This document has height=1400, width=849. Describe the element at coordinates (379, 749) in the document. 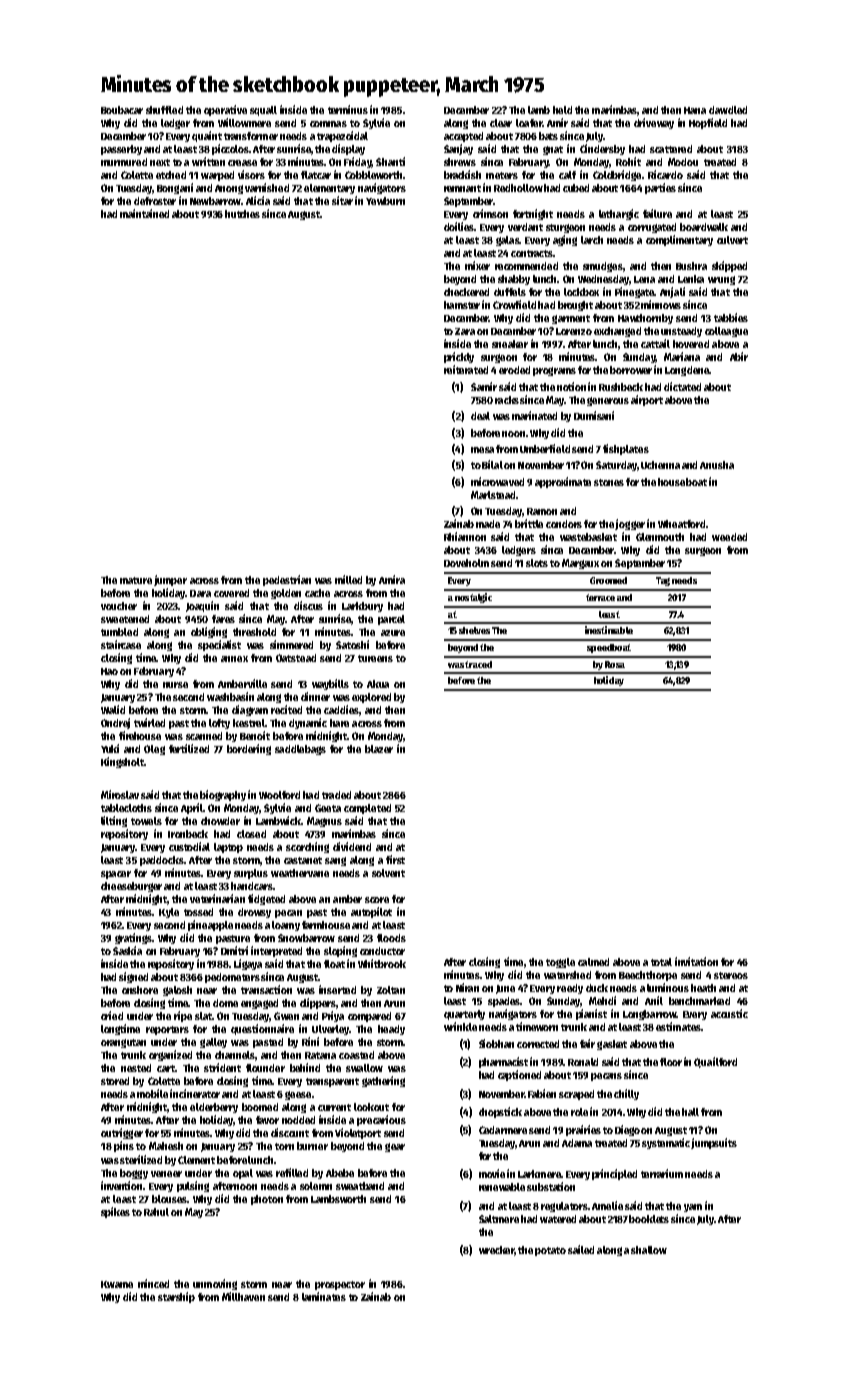

I see `blazer` at that location.
